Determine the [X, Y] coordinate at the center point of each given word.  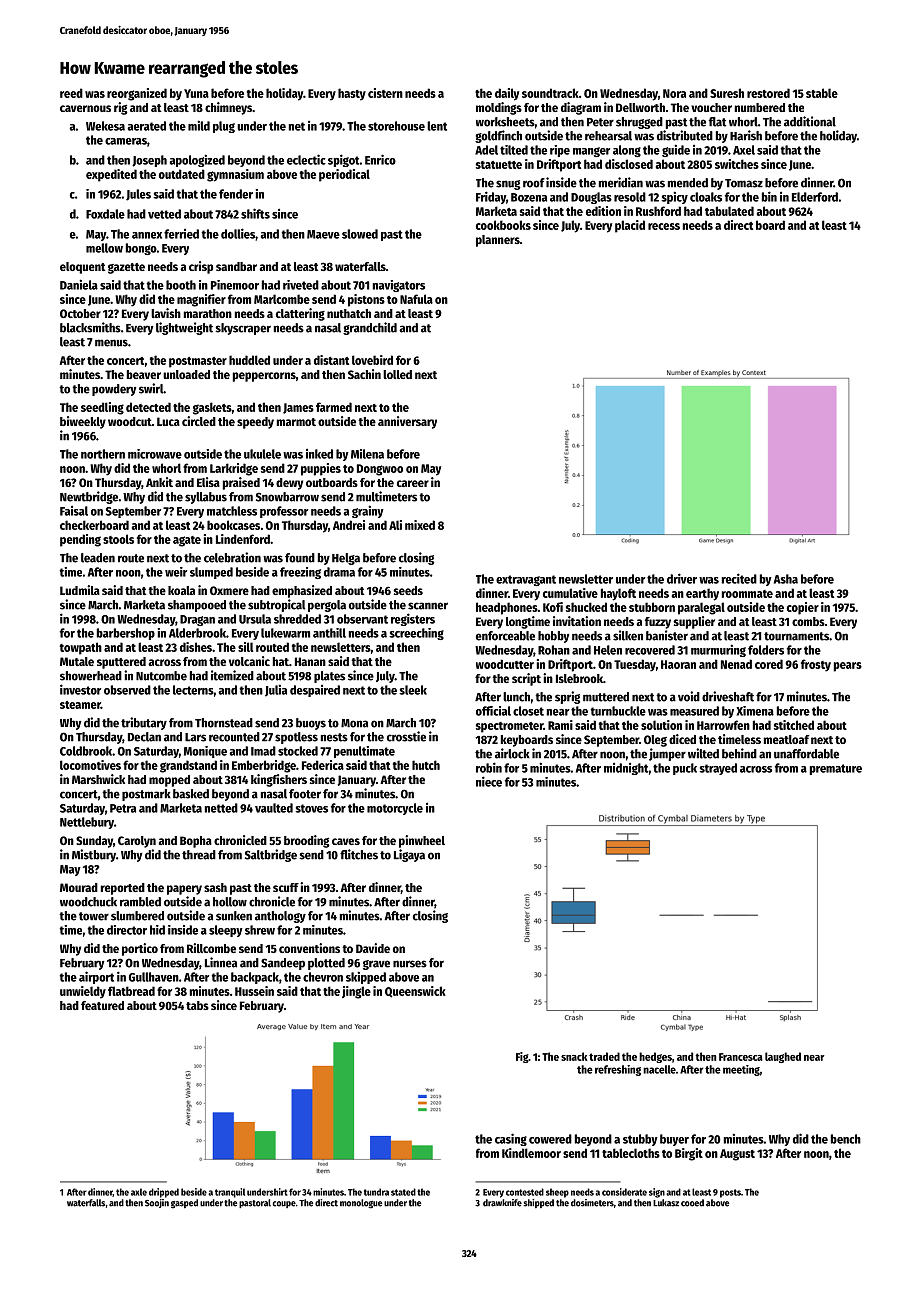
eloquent [83, 268]
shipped [538, 1203]
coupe [284, 1204]
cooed [692, 1203]
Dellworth [640, 107]
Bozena [529, 197]
